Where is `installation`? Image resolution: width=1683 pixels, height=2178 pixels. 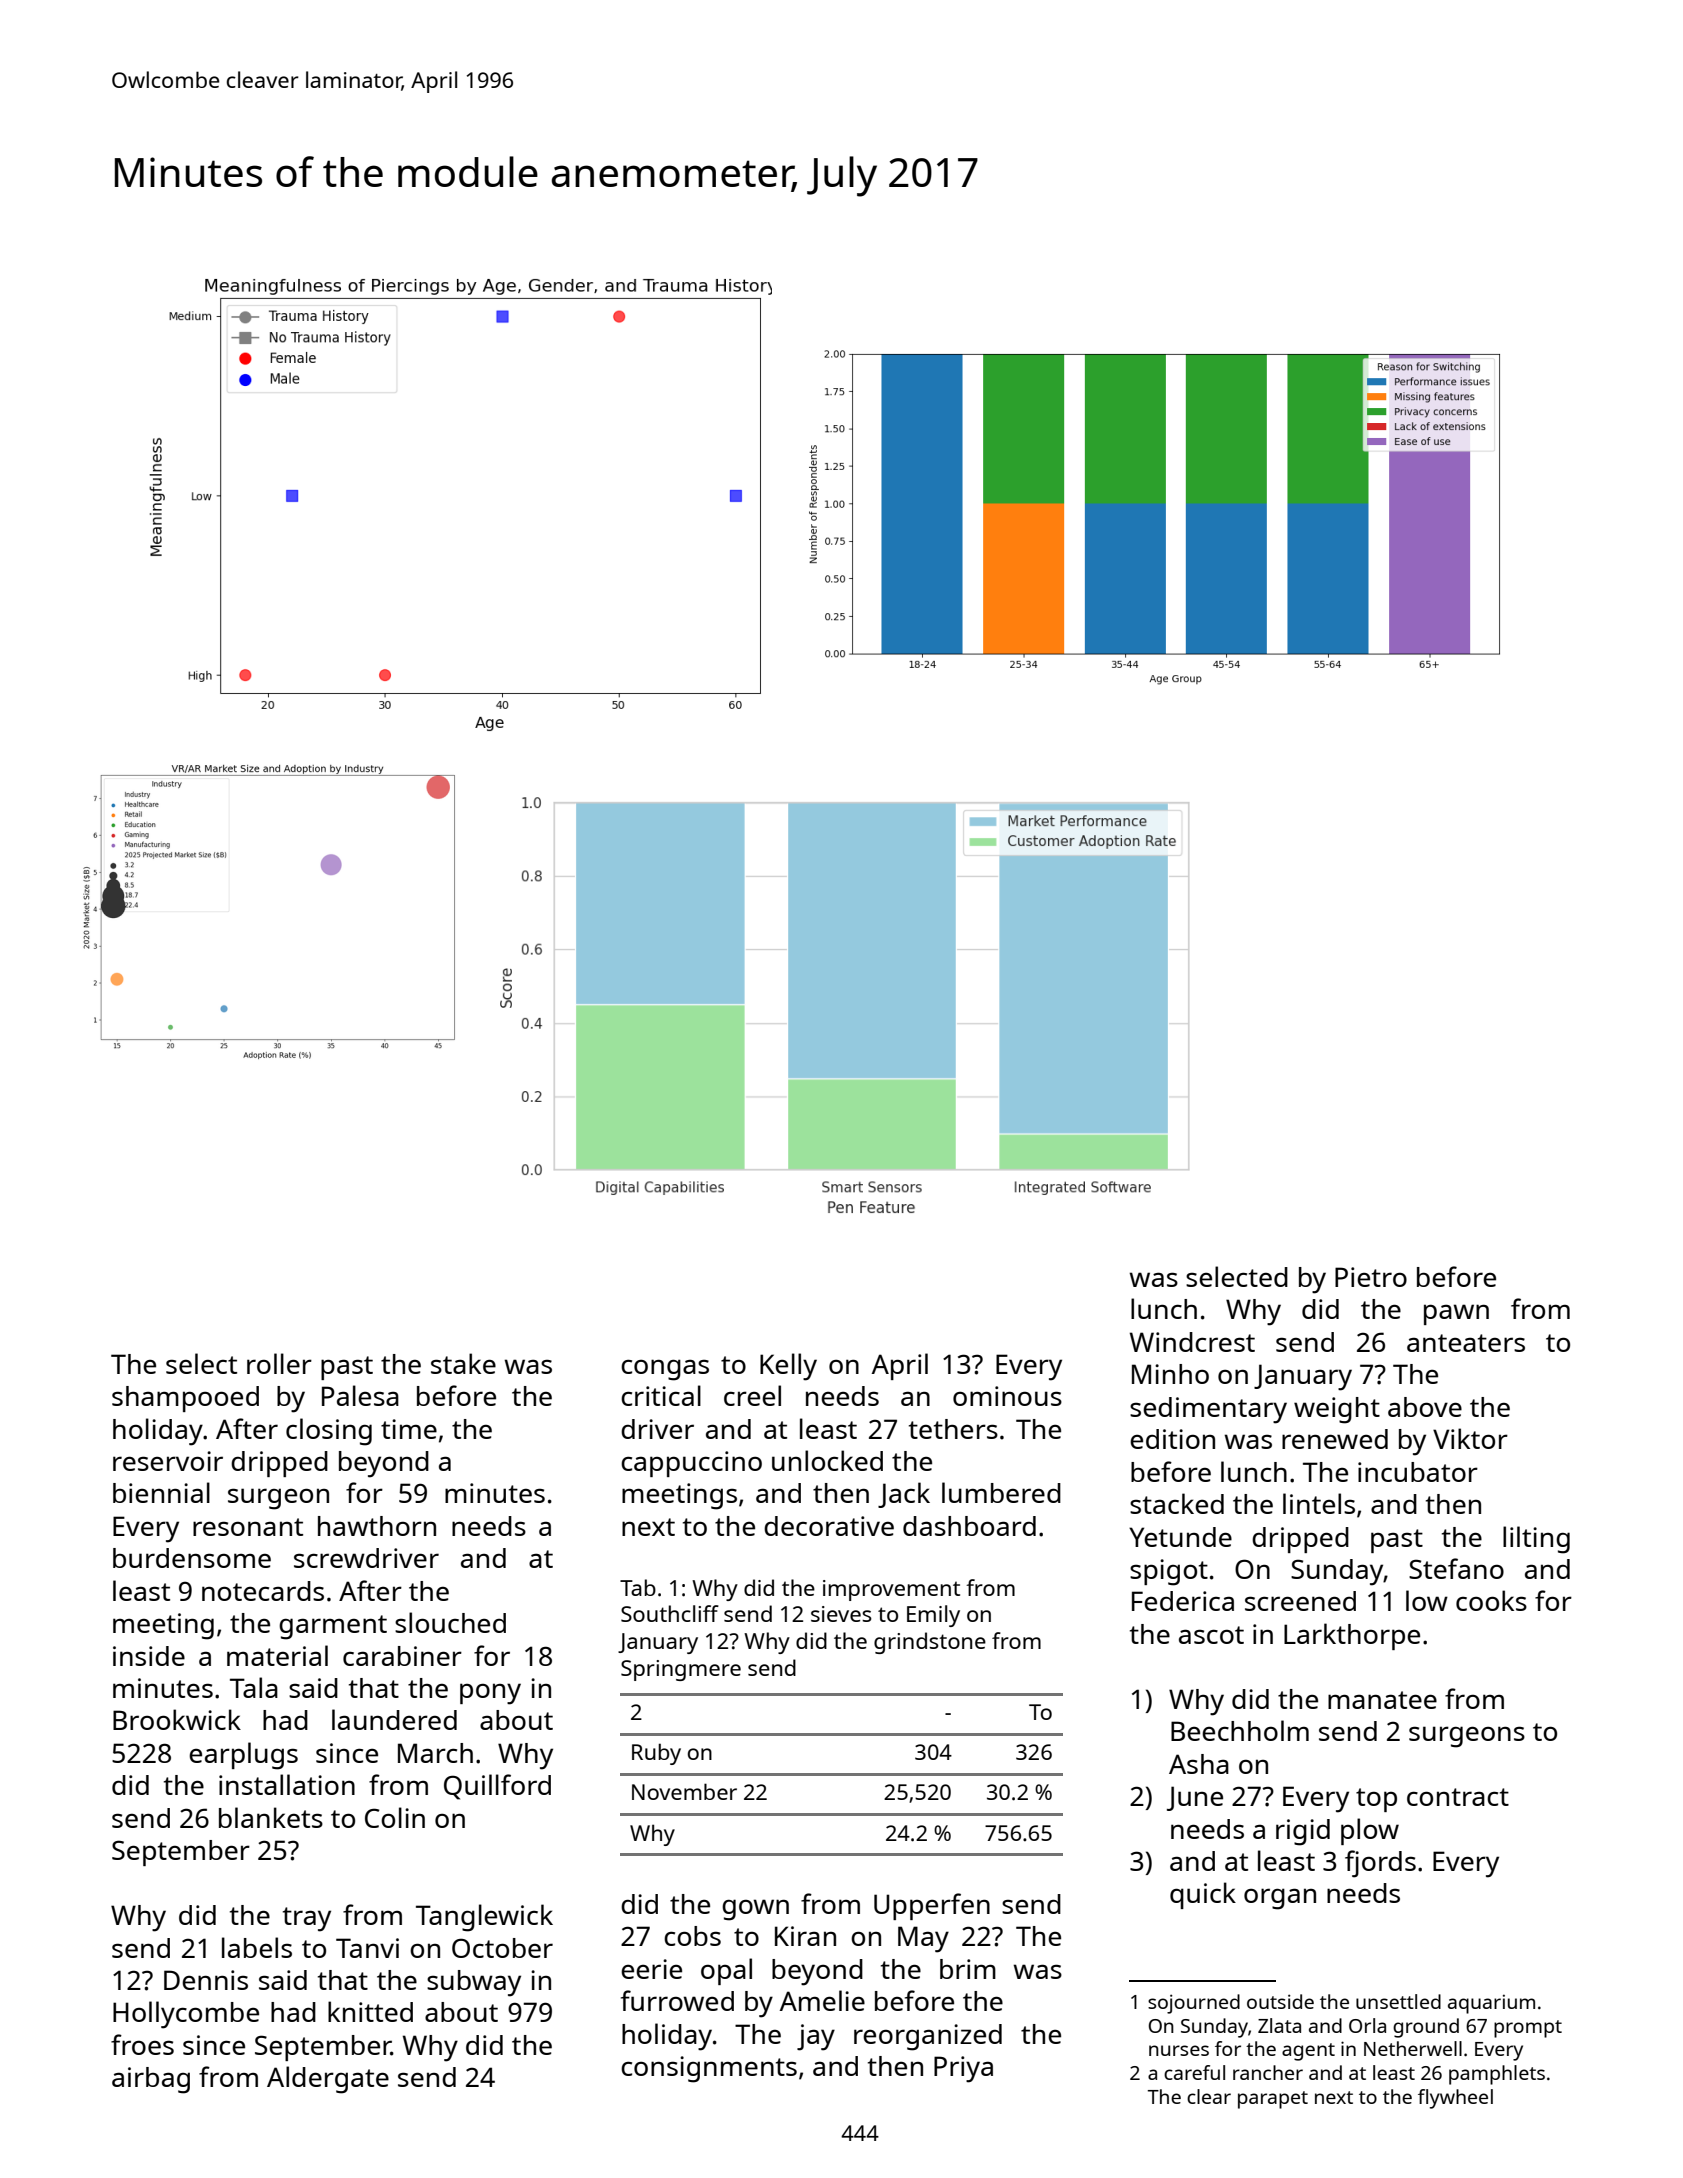 installation is located at coordinates (287, 1784).
